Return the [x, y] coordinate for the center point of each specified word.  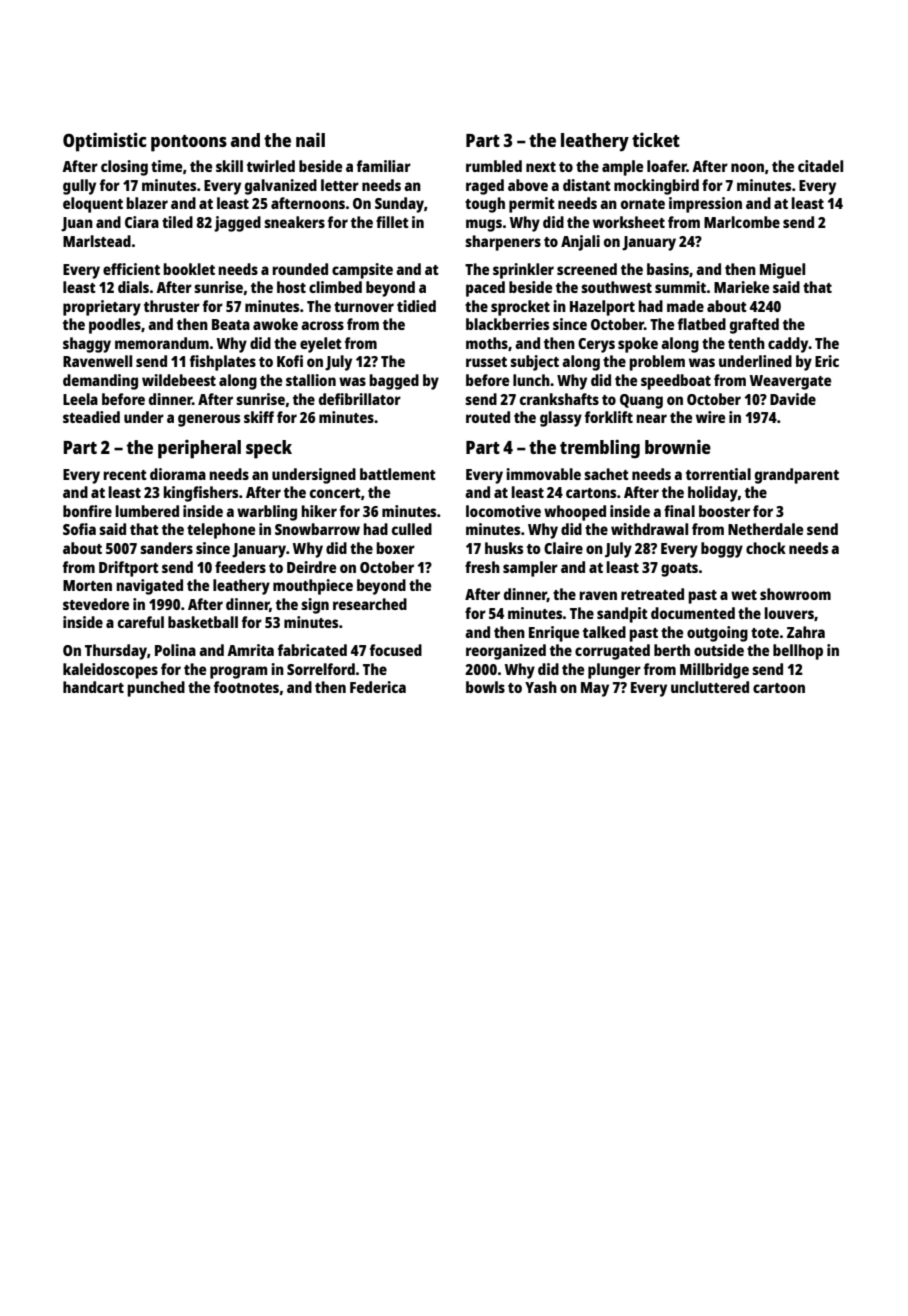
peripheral [199, 449]
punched [156, 689]
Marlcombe [742, 222]
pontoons [189, 143]
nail [310, 140]
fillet [392, 222]
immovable [543, 474]
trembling [600, 449]
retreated [652, 594]
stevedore [96, 604]
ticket [656, 140]
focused [396, 650]
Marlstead [97, 241]
